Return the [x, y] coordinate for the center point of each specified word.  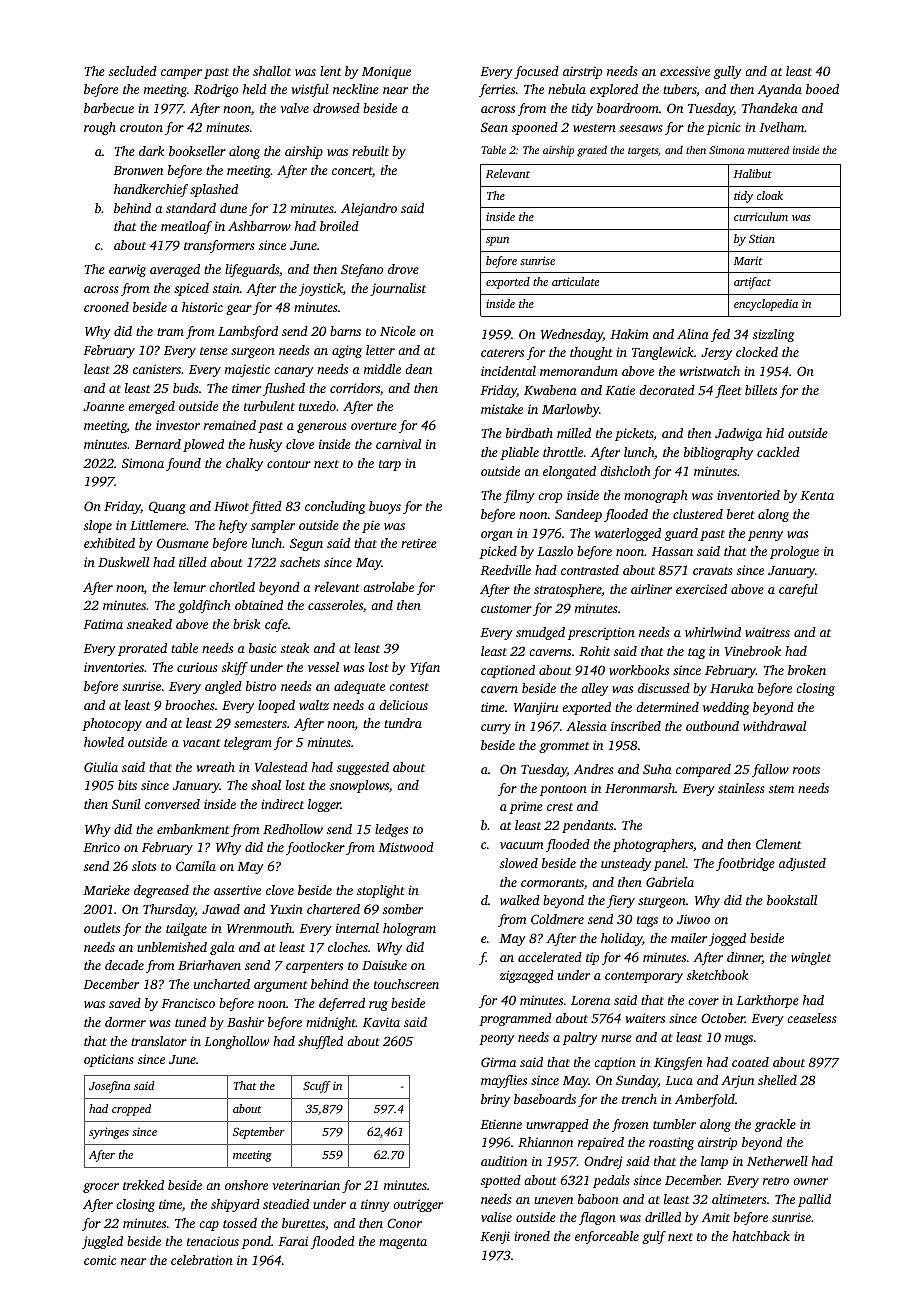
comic [100, 1260]
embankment [193, 829]
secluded [133, 71]
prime [526, 807]
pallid [814, 1200]
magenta [403, 1243]
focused [536, 72]
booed [822, 89]
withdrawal [774, 726]
